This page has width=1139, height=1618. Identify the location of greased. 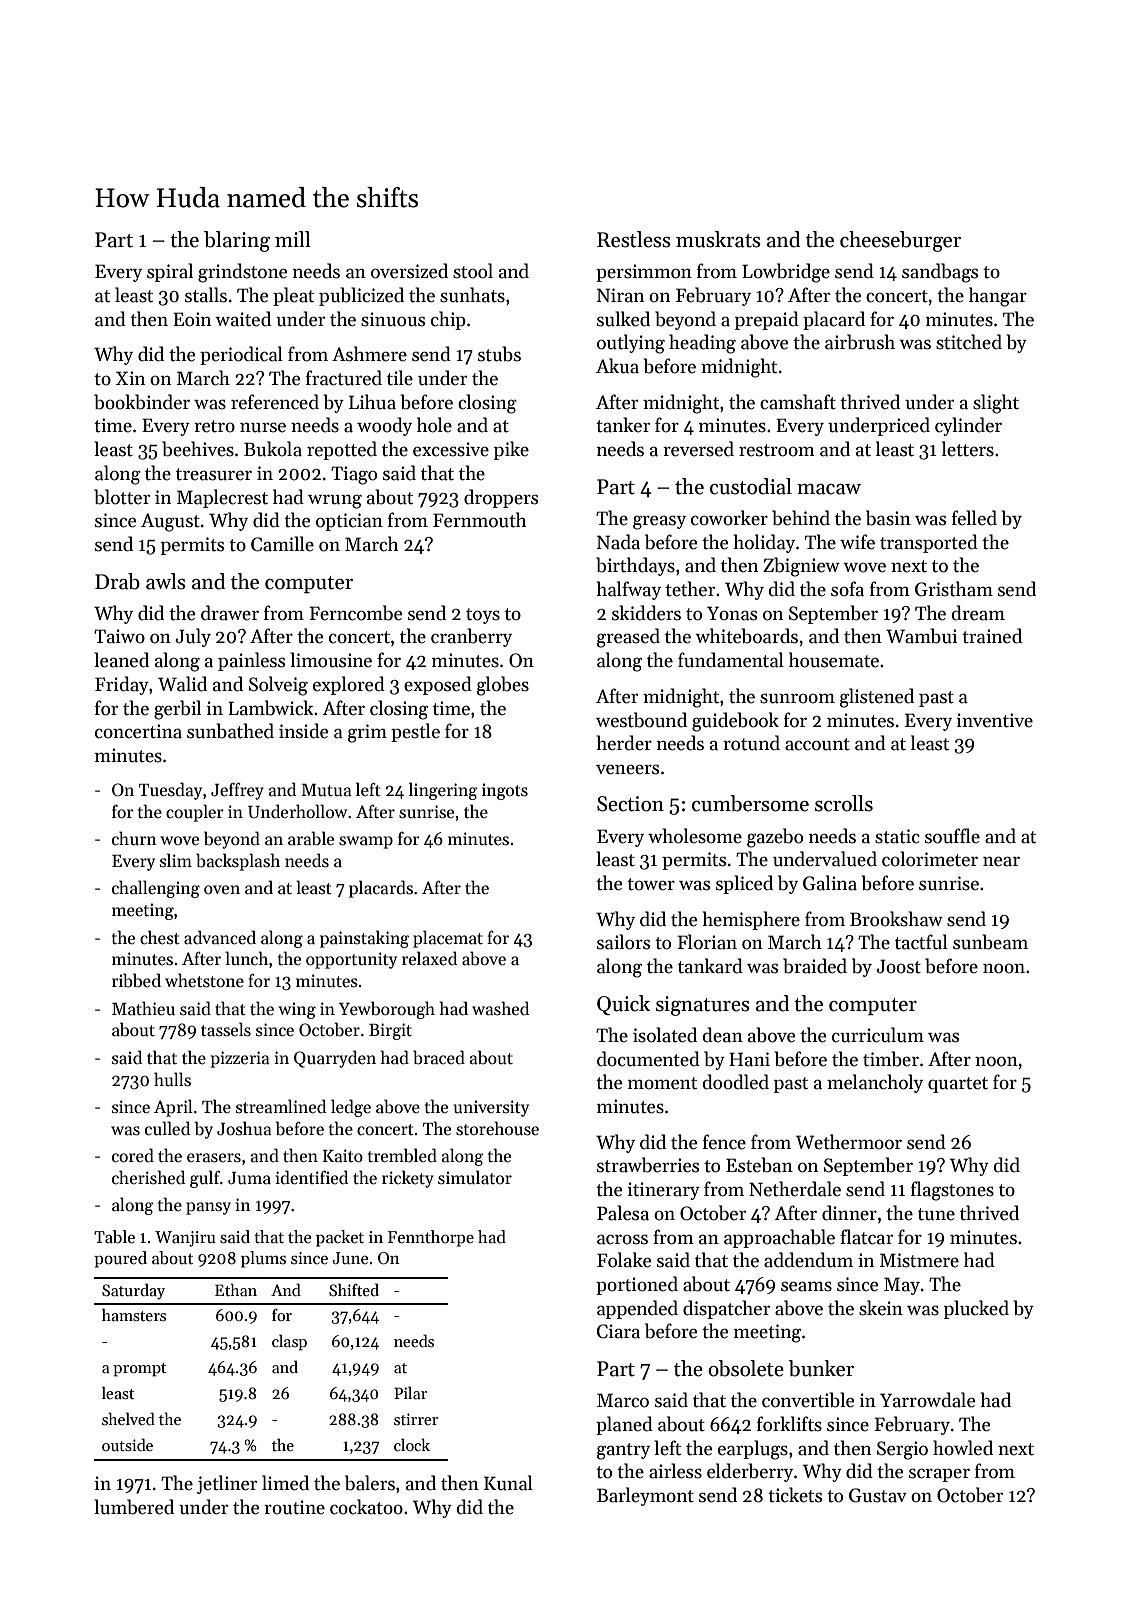
(628, 638).
